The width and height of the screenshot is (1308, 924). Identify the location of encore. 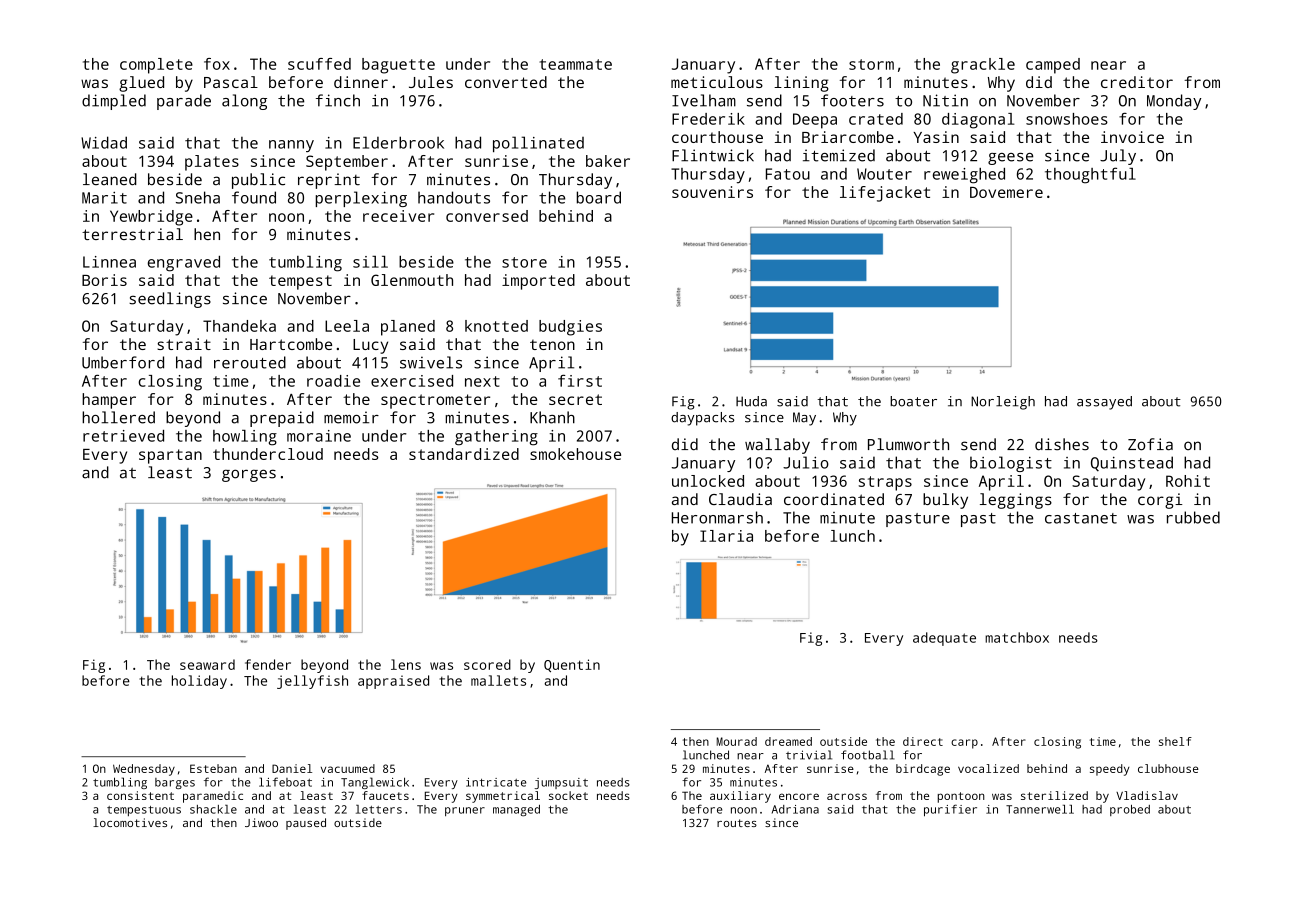
(799, 796).
